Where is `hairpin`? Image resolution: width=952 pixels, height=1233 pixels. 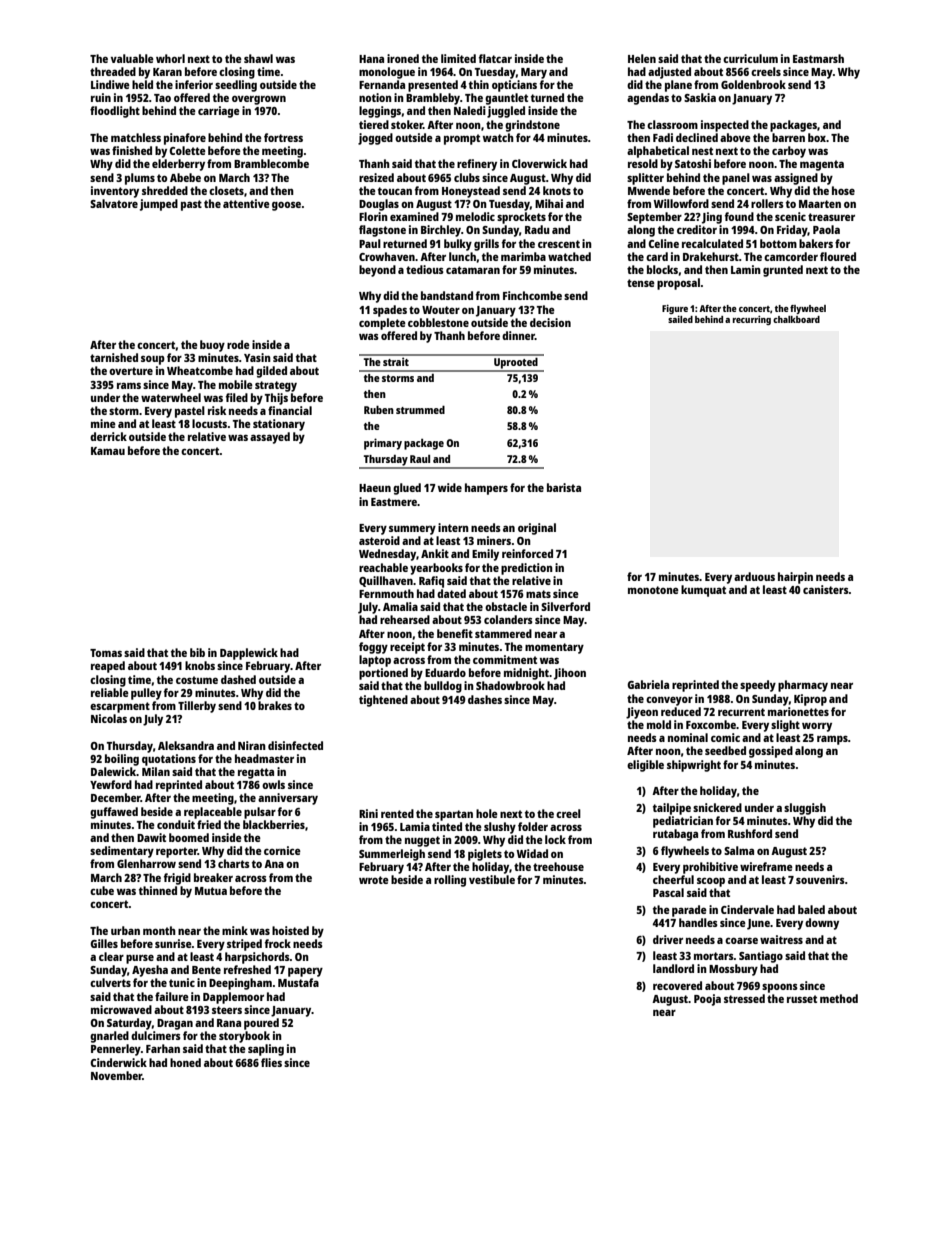
hairpin is located at coordinates (795, 578).
